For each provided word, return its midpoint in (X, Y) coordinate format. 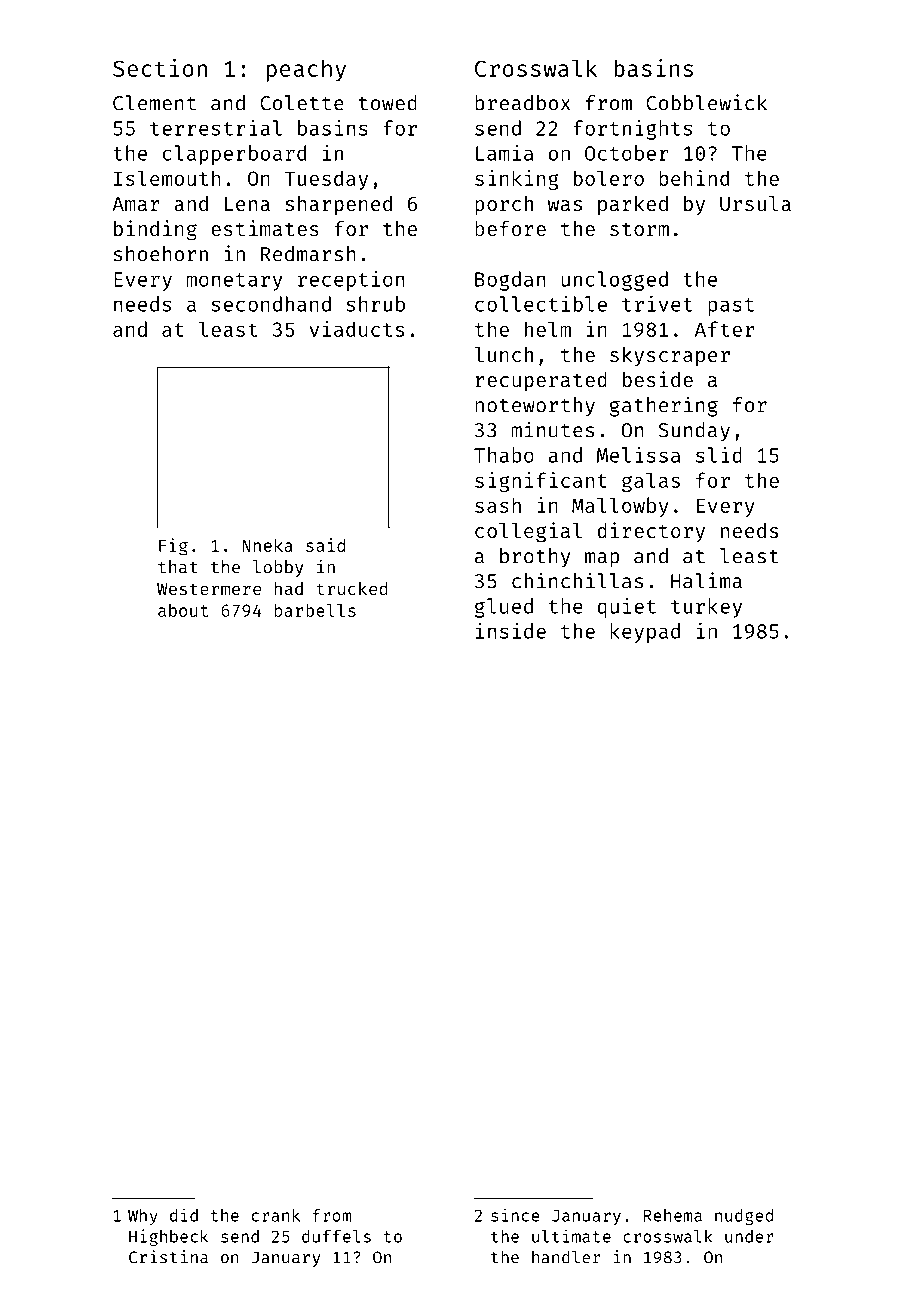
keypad (645, 633)
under (749, 1236)
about (183, 610)
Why (143, 1217)
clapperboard (234, 155)
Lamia (504, 152)
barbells (315, 610)
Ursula (755, 203)
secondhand (271, 304)
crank (276, 1215)
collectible (541, 303)
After (725, 329)
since (515, 1215)
